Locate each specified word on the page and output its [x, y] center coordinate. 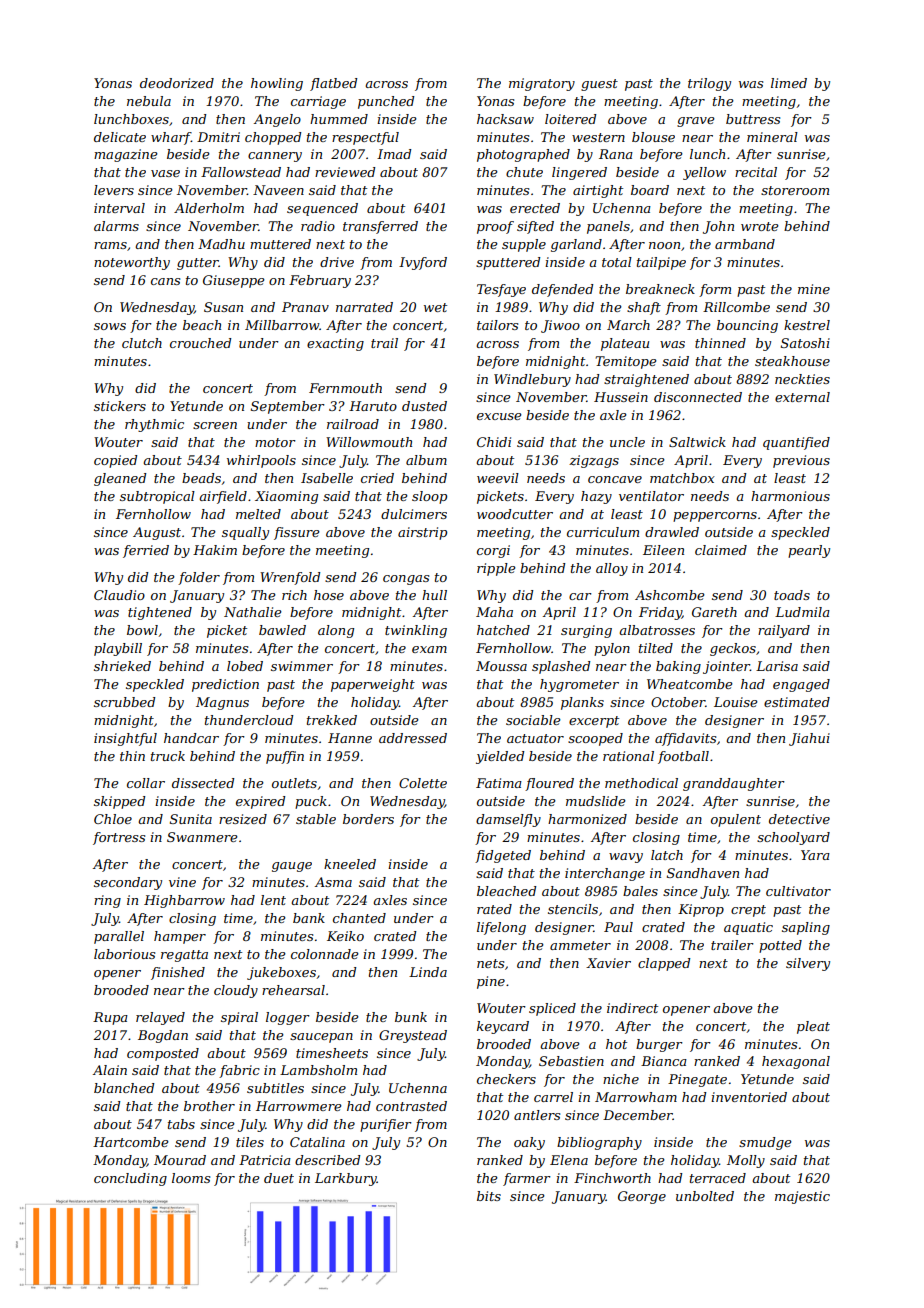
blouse [653, 137]
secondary [128, 883]
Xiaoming [286, 497]
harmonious [790, 496]
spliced [552, 1009]
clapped [664, 964]
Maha [494, 612]
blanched [124, 1088]
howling [277, 84]
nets [490, 963]
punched [386, 102]
